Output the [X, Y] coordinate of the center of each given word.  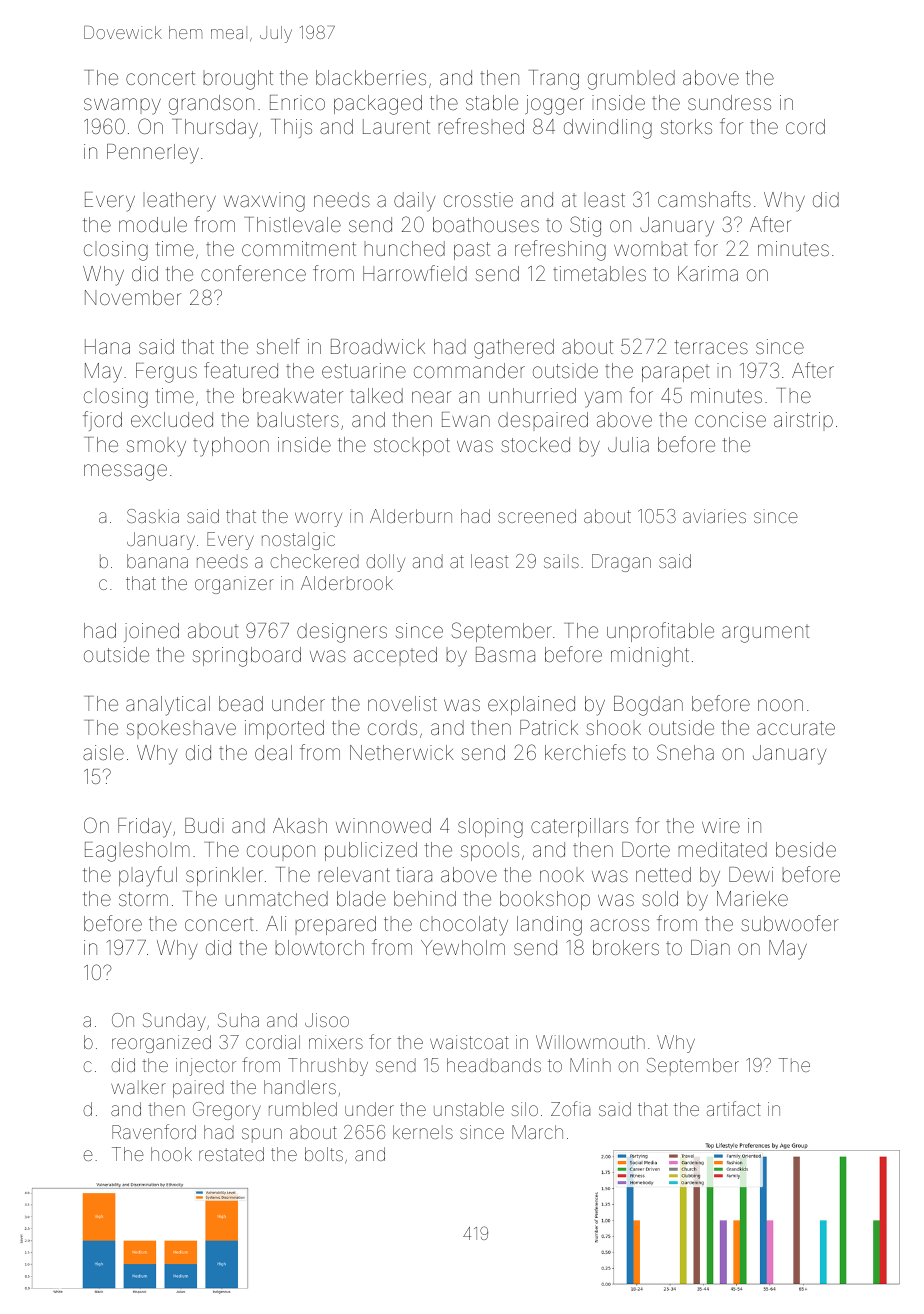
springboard [247, 657]
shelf [278, 346]
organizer [234, 585]
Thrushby [328, 1067]
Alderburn [411, 516]
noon [780, 705]
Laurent [396, 126]
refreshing [560, 250]
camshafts [704, 199]
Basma [505, 654]
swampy [122, 106]
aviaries [714, 516]
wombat [650, 250]
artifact [734, 1108]
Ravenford [154, 1131]
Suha [238, 1020]
